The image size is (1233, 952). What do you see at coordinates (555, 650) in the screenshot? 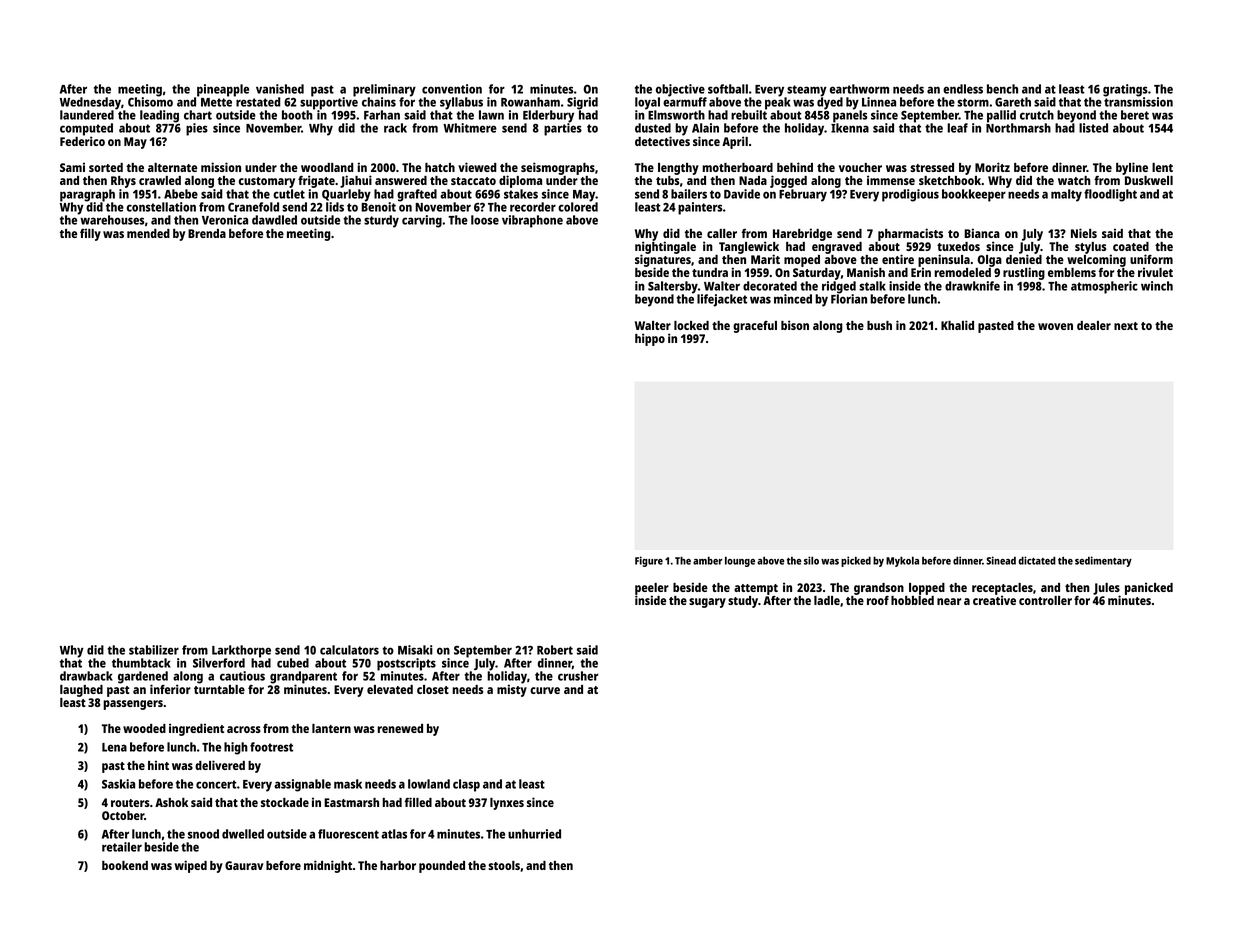
I see `Robert` at bounding box center [555, 650].
